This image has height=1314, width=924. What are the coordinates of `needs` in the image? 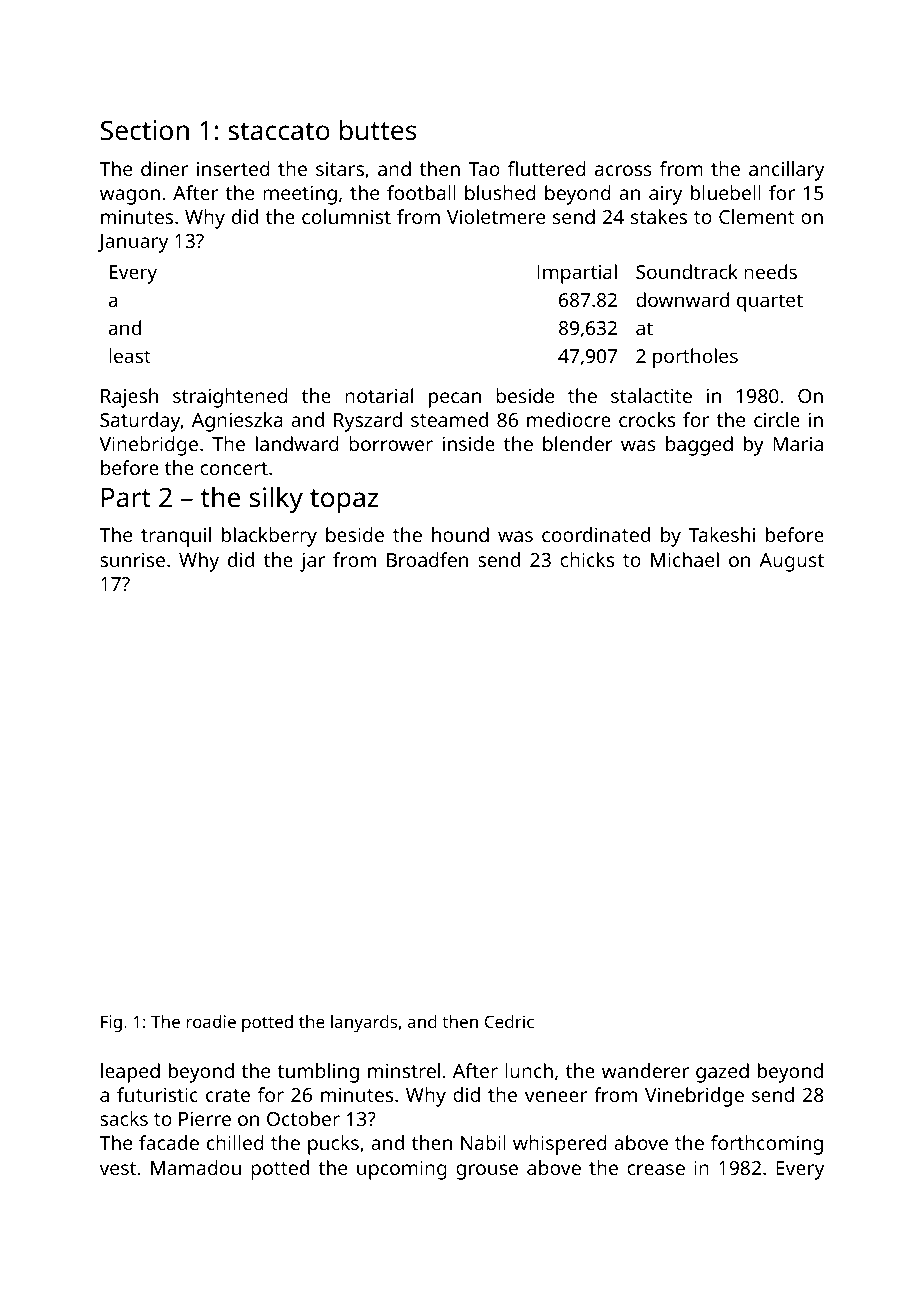 It's located at (770, 271).
